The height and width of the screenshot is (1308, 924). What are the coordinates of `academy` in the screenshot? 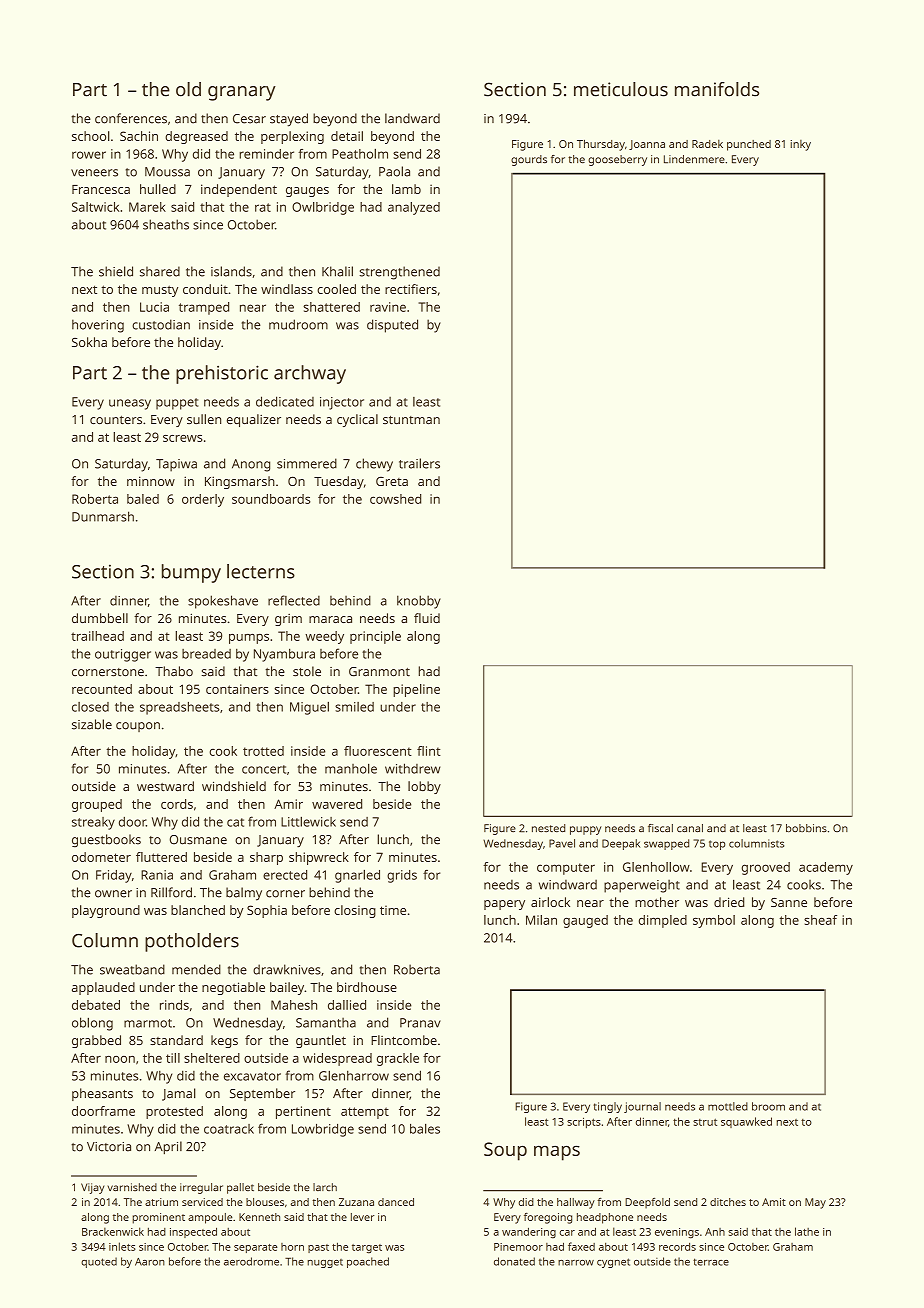 It's located at (826, 868).
